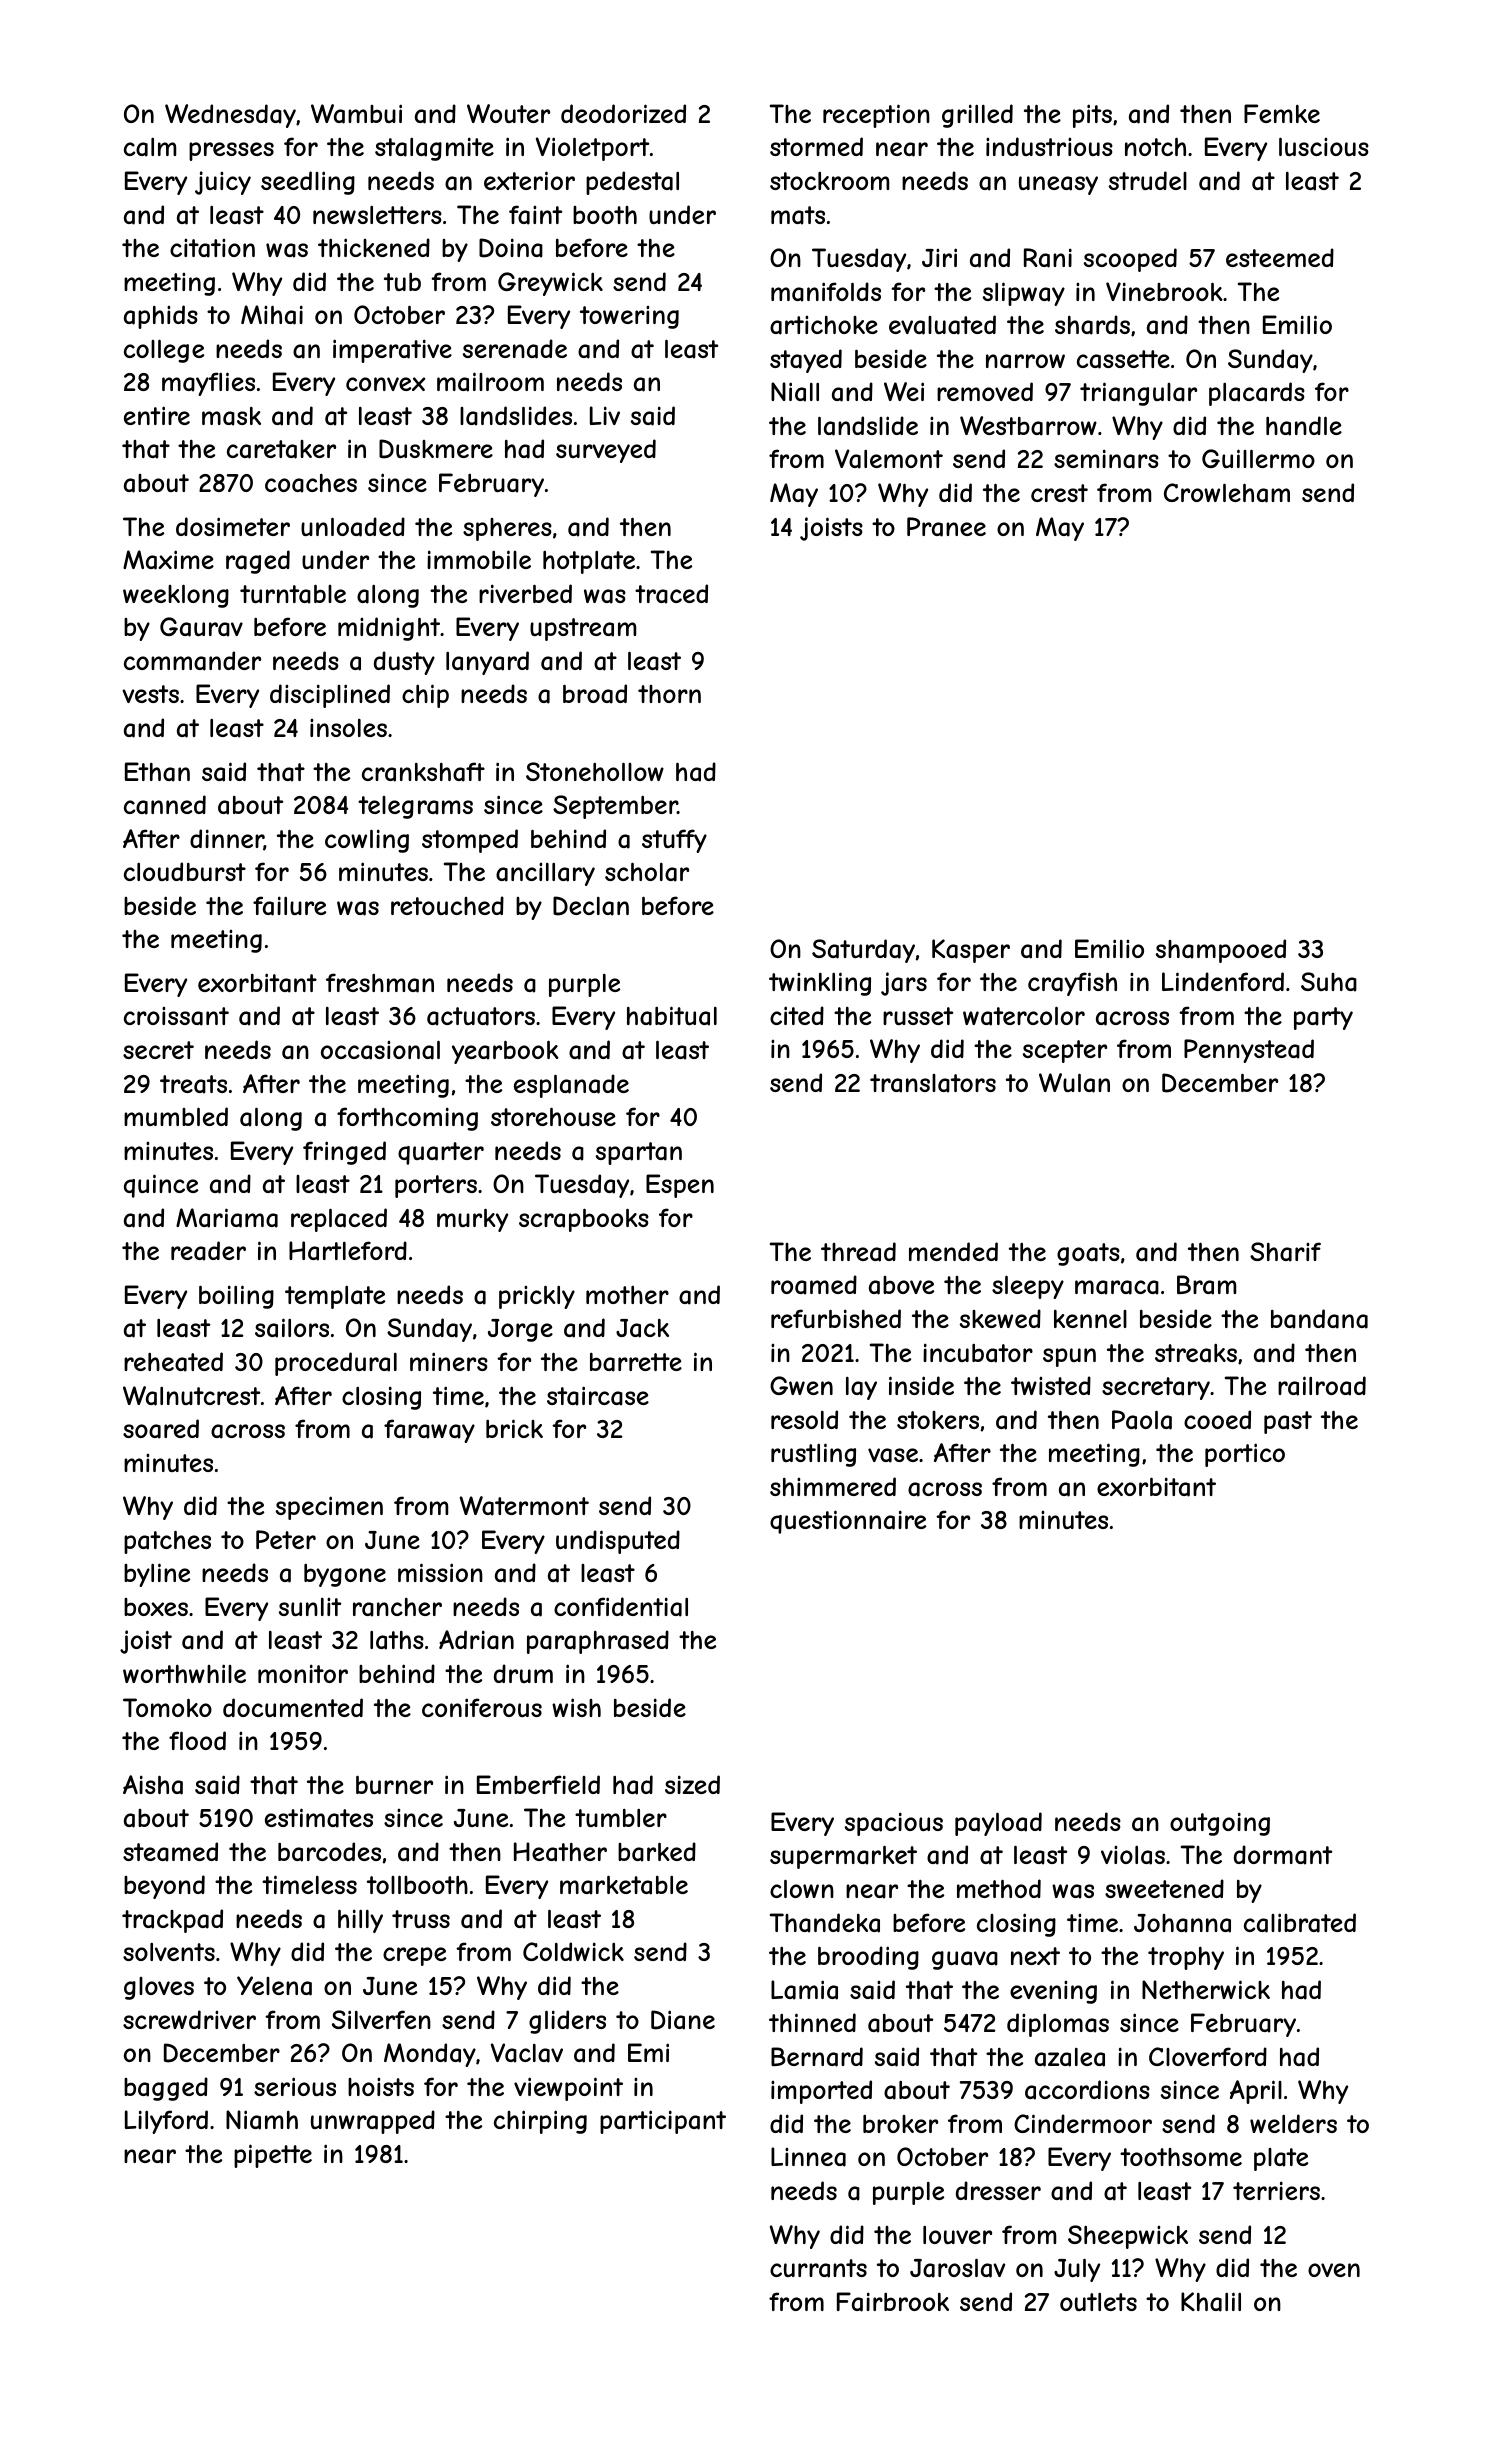  I want to click on questionnaire, so click(848, 1522).
